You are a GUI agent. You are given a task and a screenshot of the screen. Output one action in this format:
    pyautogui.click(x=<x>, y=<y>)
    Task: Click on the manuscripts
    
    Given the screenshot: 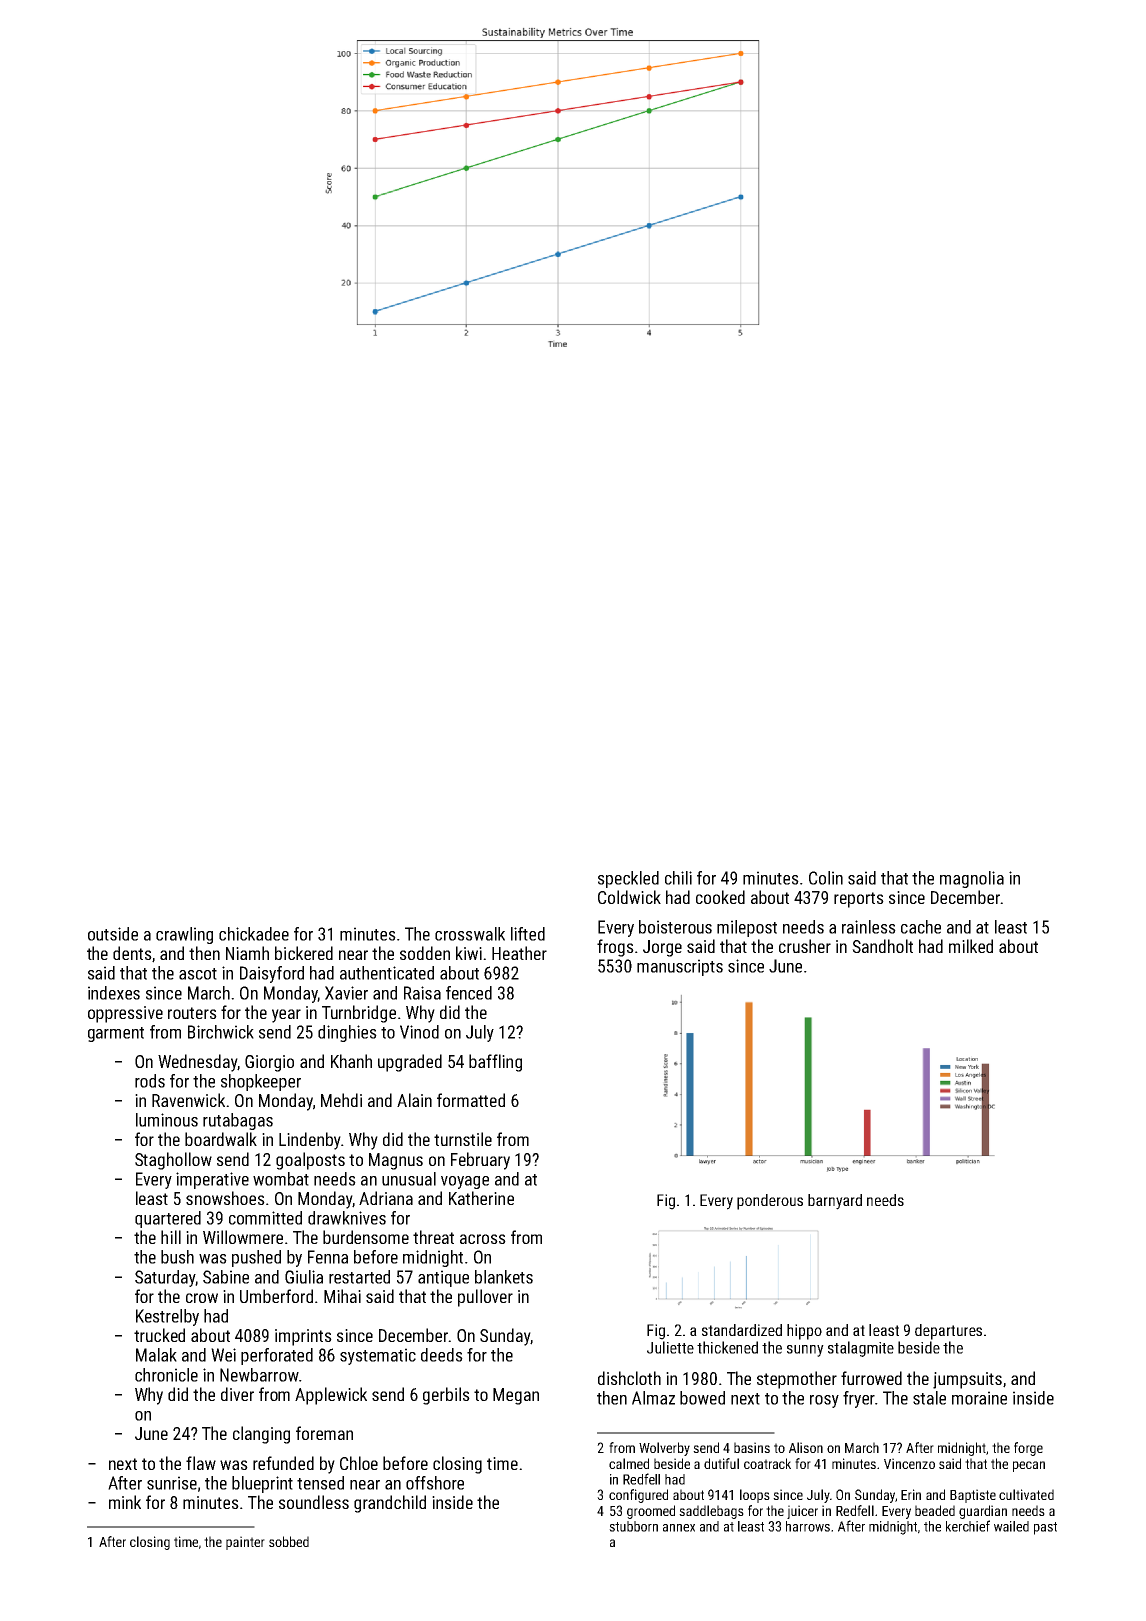 What is the action you would take?
    pyautogui.click(x=680, y=967)
